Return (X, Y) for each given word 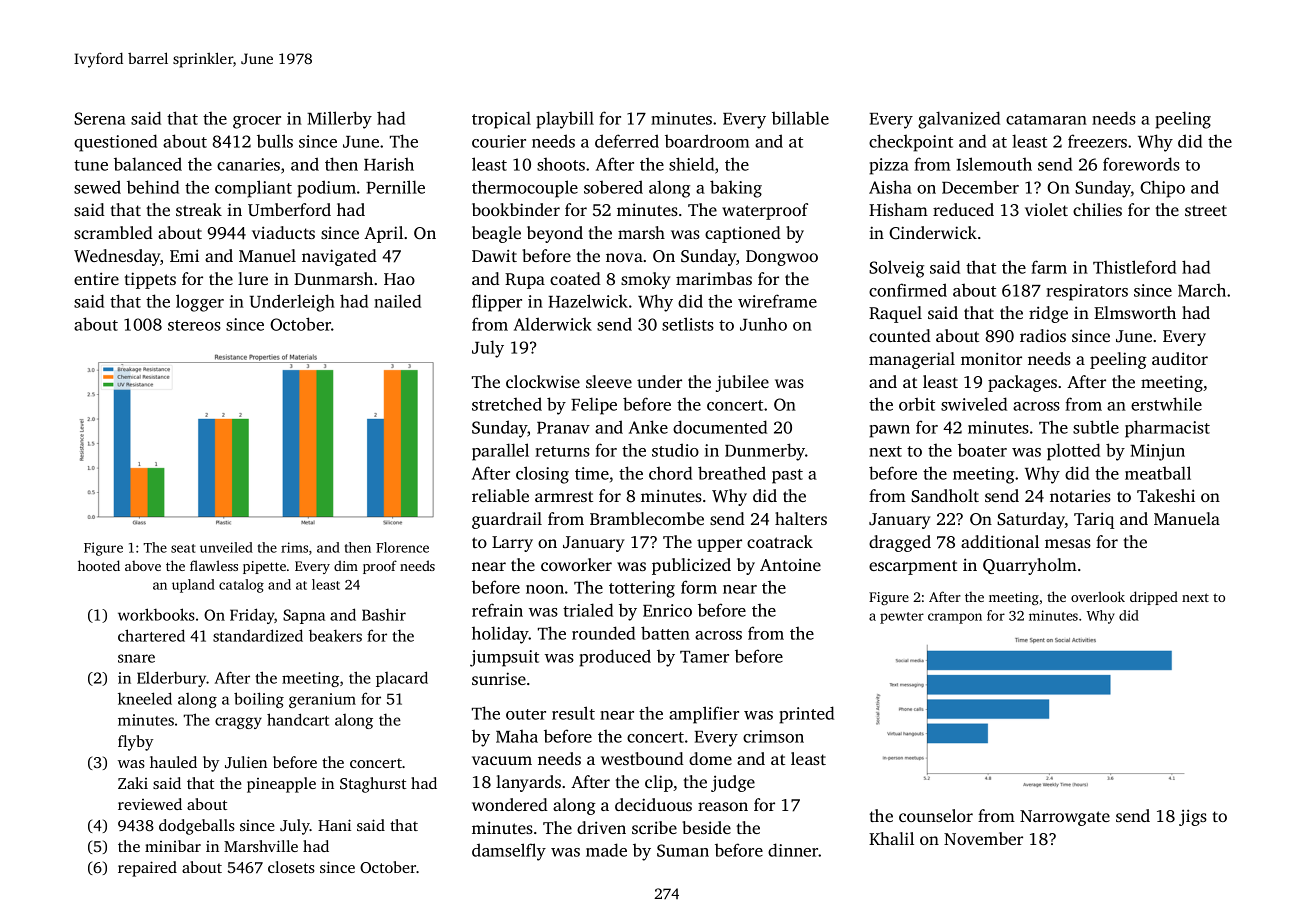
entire (96, 278)
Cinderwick (933, 233)
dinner (793, 850)
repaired (147, 869)
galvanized (959, 120)
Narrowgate (1065, 818)
